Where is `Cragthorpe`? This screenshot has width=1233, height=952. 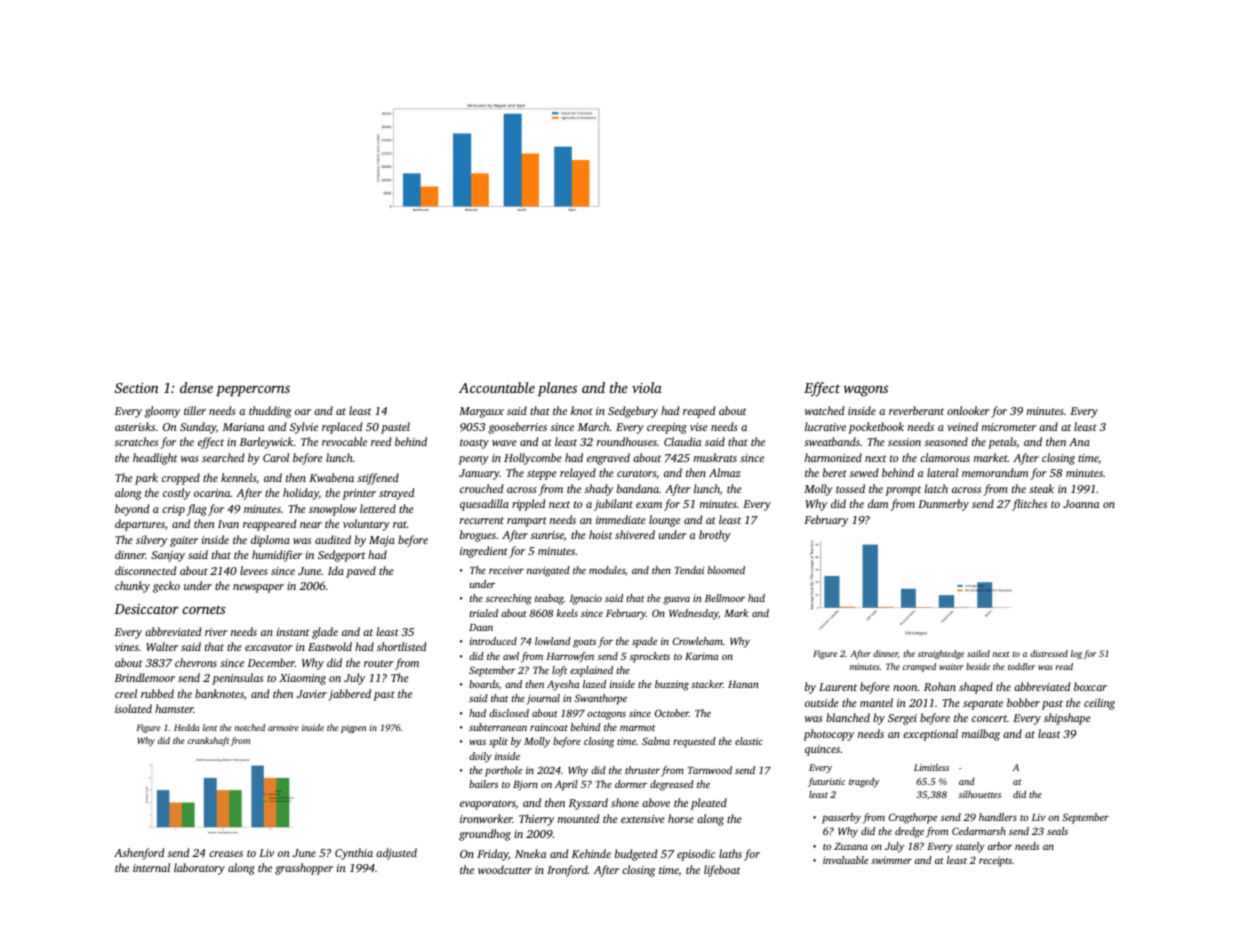
Cragthorpe is located at coordinates (913, 818).
